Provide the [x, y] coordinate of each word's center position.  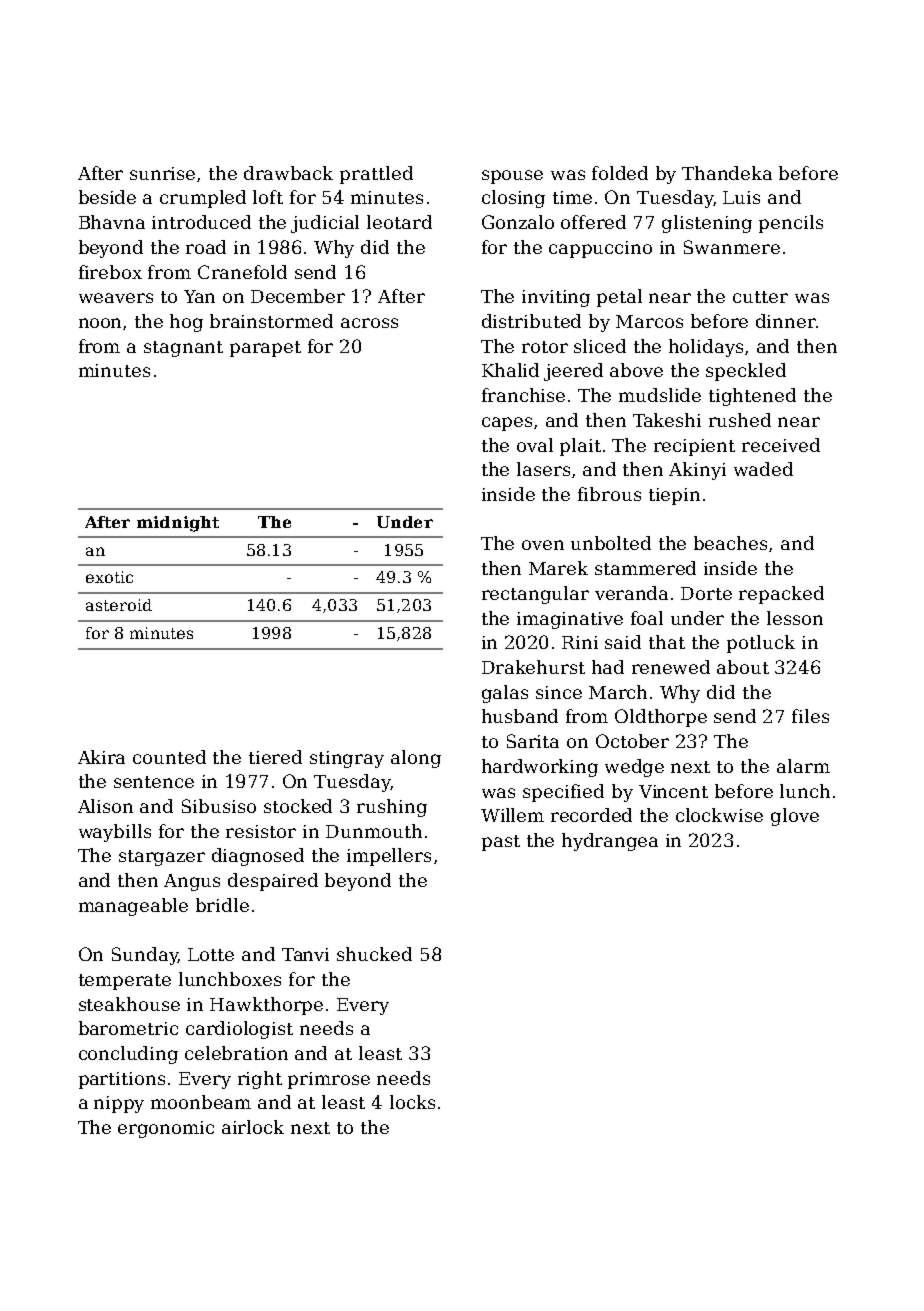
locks [412, 1102]
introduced [201, 222]
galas [505, 694]
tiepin [674, 496]
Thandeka [727, 173]
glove [795, 817]
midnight [178, 524]
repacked [781, 595]
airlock [253, 1127]
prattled [376, 175]
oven [543, 545]
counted [169, 757]
